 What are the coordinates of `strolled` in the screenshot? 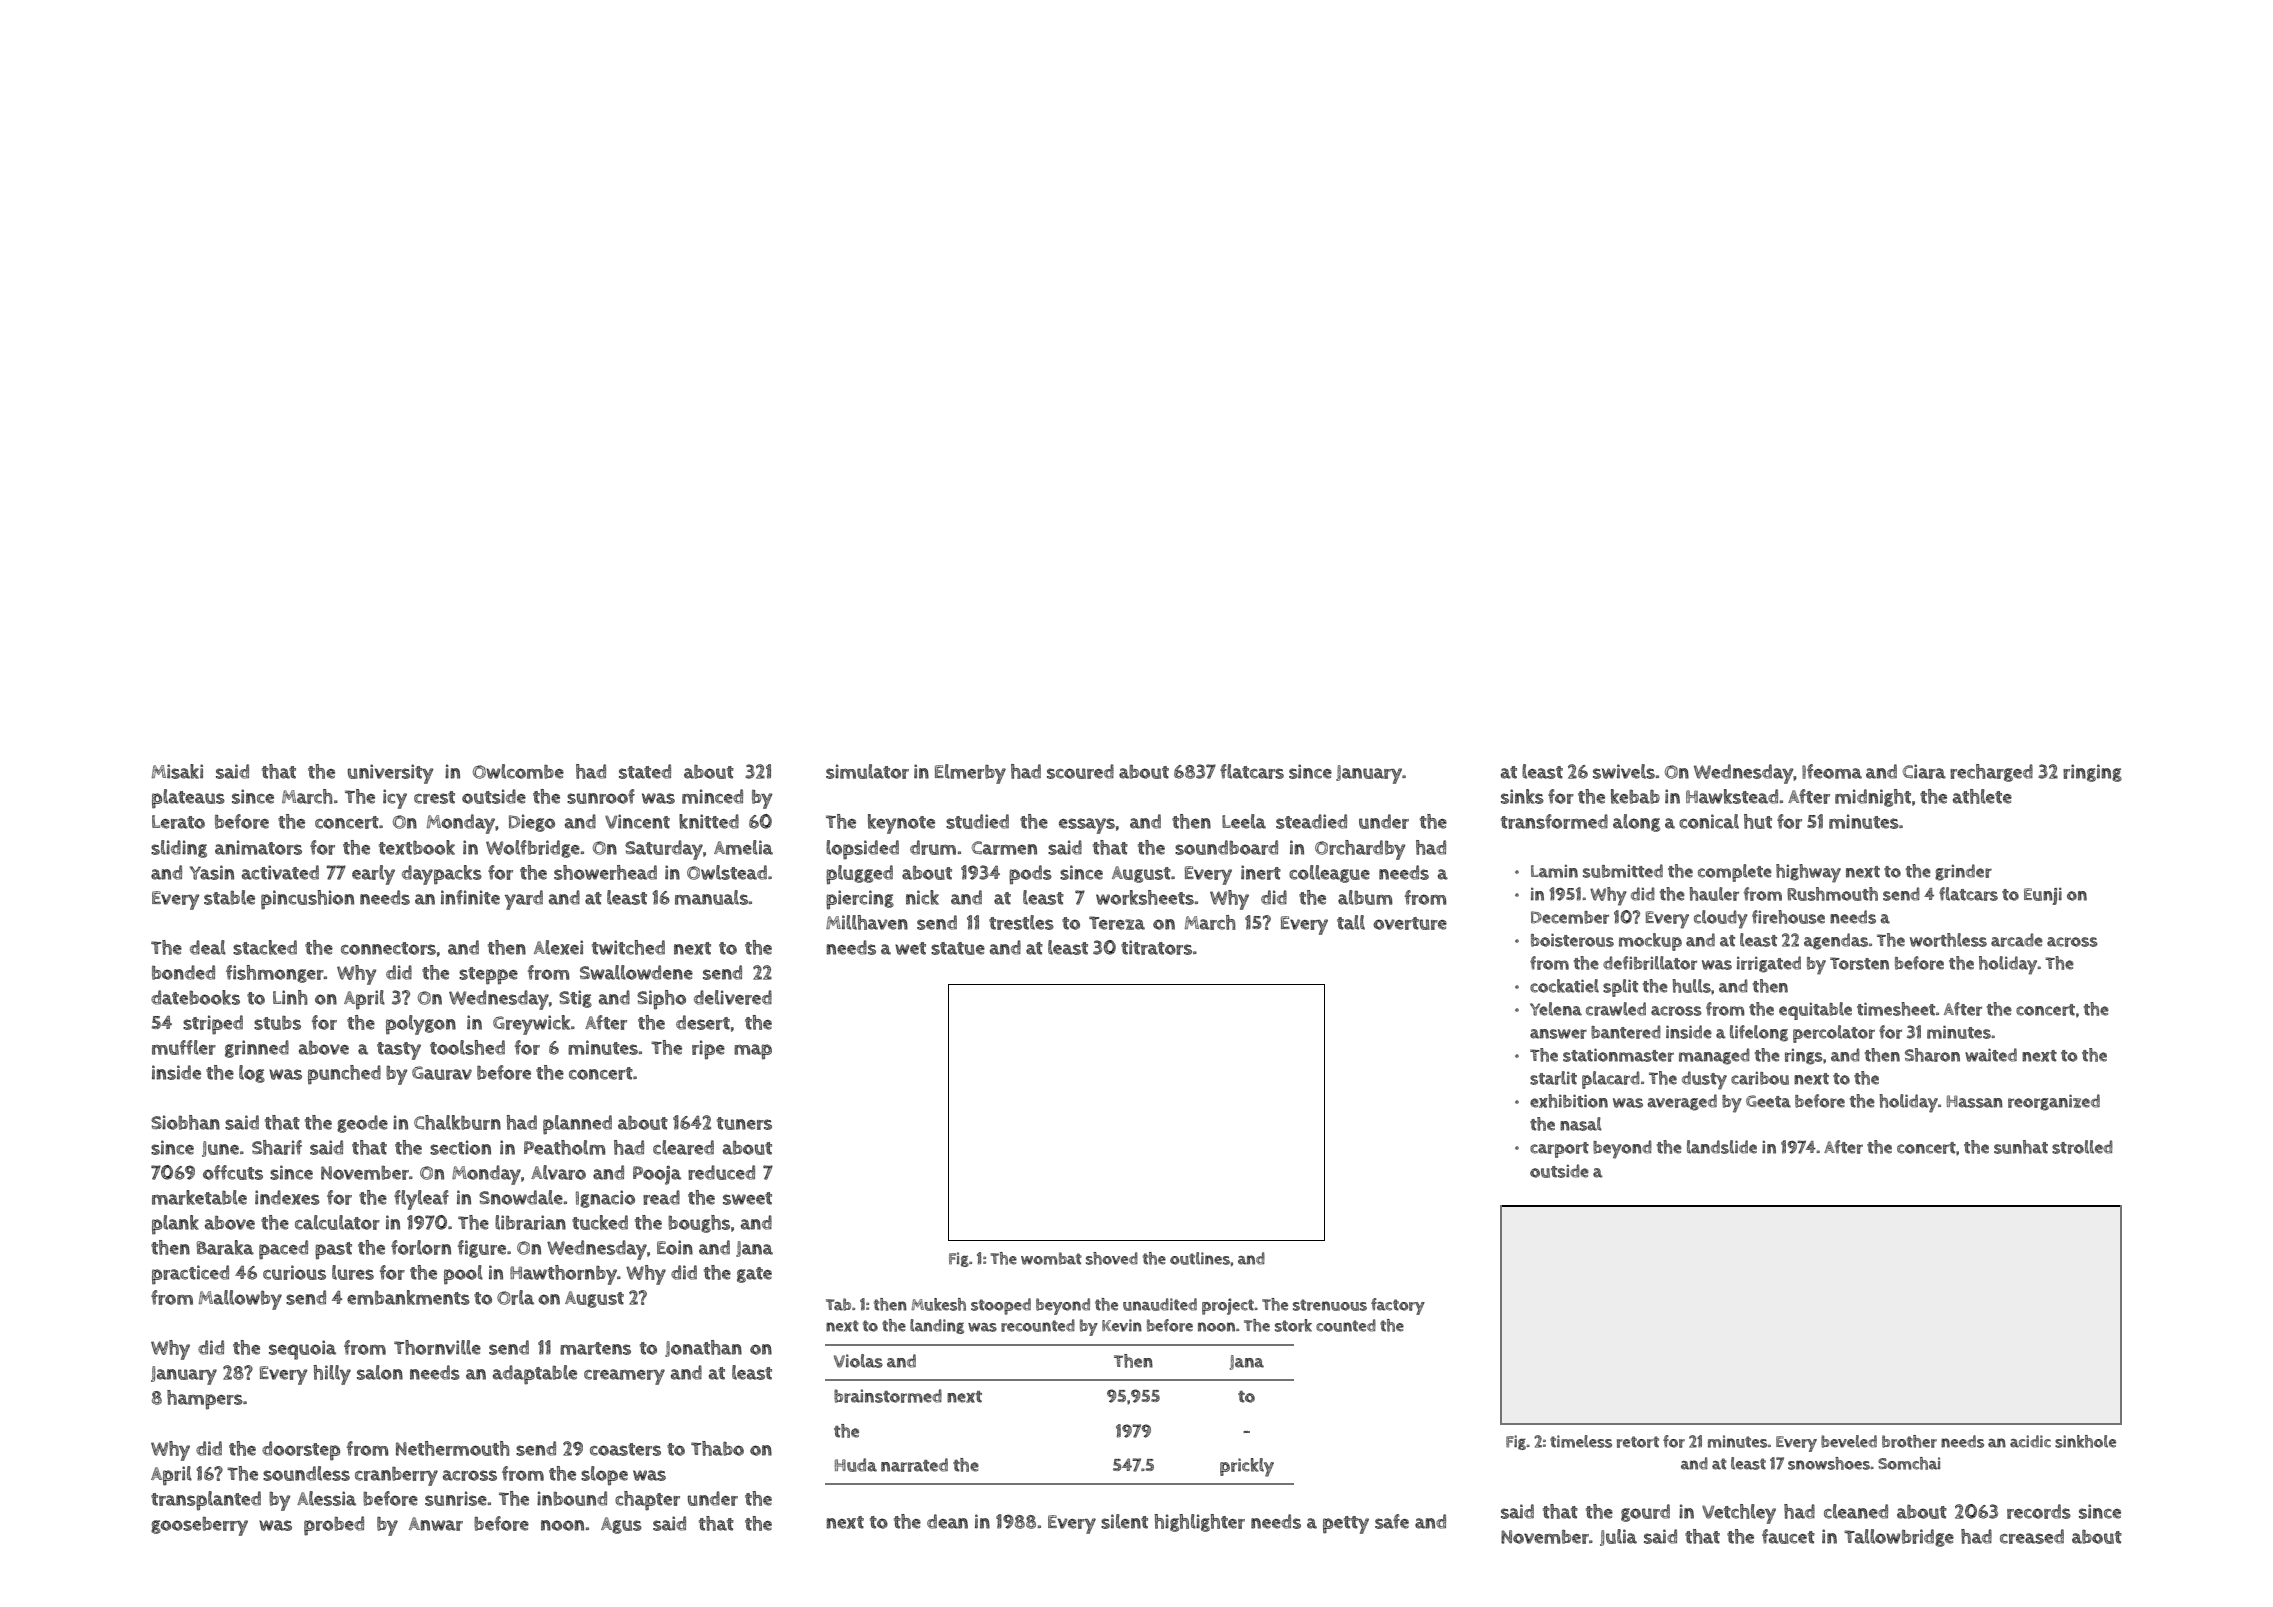 It's located at (2082, 1147).
